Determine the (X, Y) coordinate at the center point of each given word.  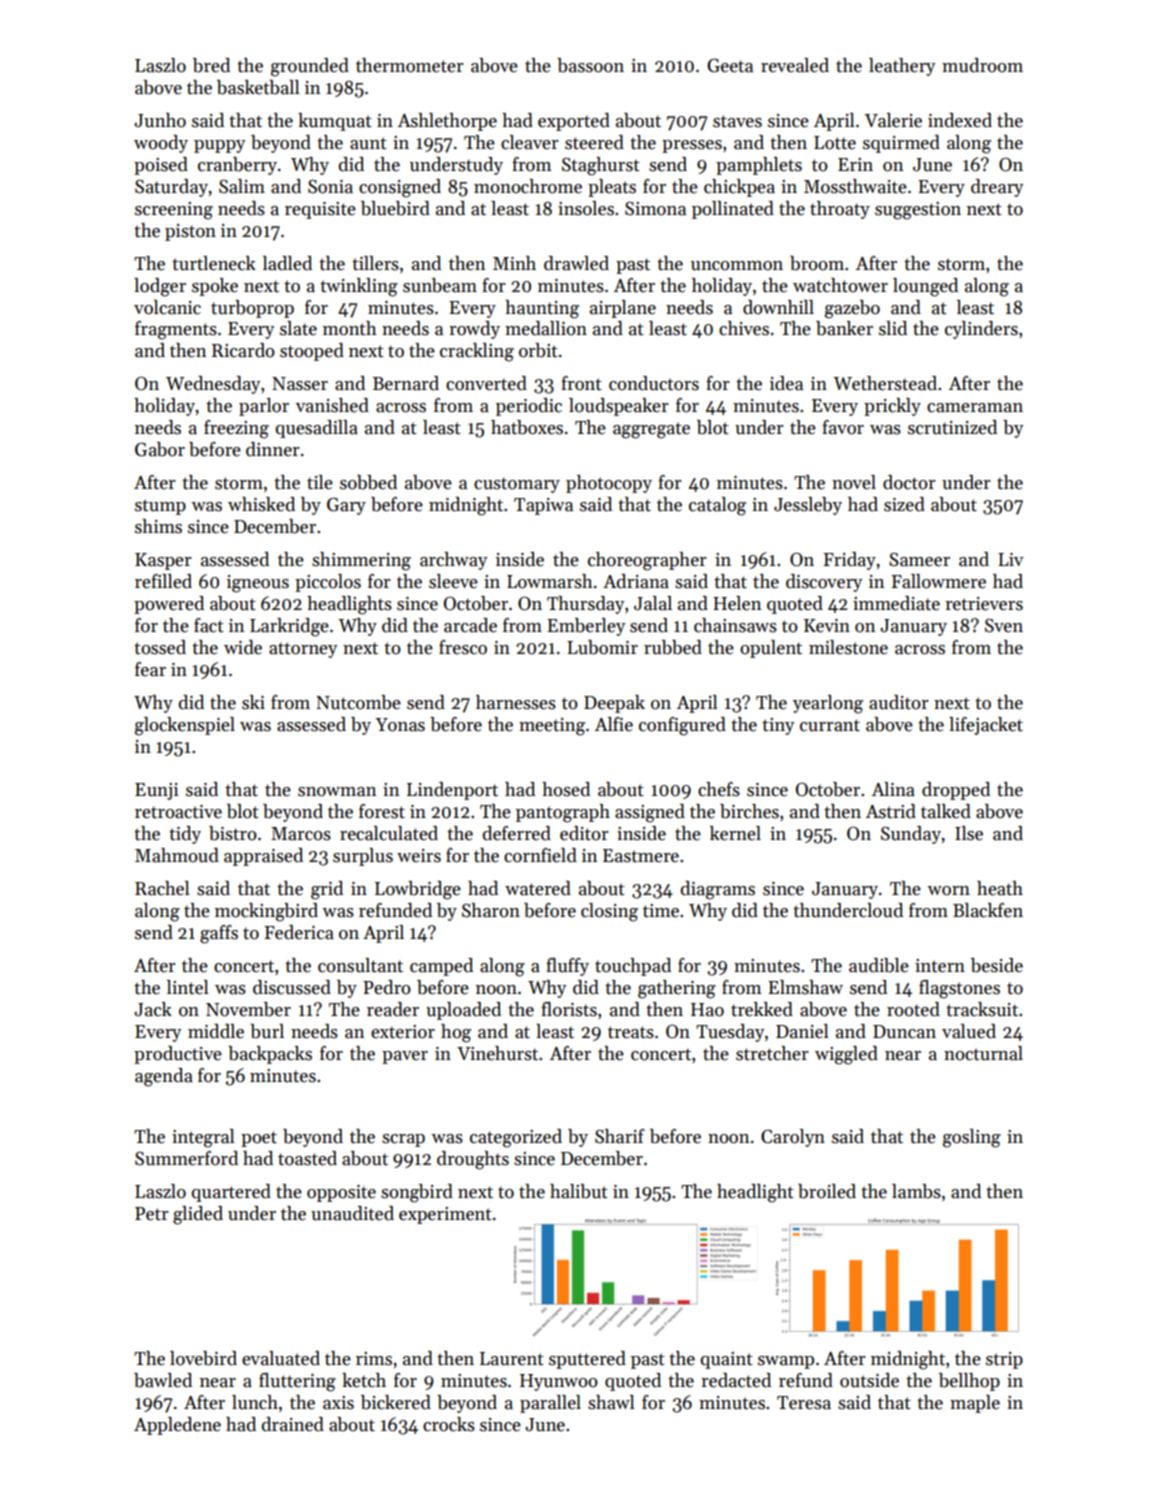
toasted (307, 1158)
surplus (363, 857)
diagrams (718, 890)
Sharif (620, 1136)
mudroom (982, 65)
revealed (795, 65)
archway (454, 561)
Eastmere (641, 856)
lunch (255, 1402)
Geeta (730, 65)
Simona (655, 208)
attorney (303, 650)
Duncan (904, 1032)
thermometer (410, 65)
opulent (771, 649)
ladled (287, 263)
